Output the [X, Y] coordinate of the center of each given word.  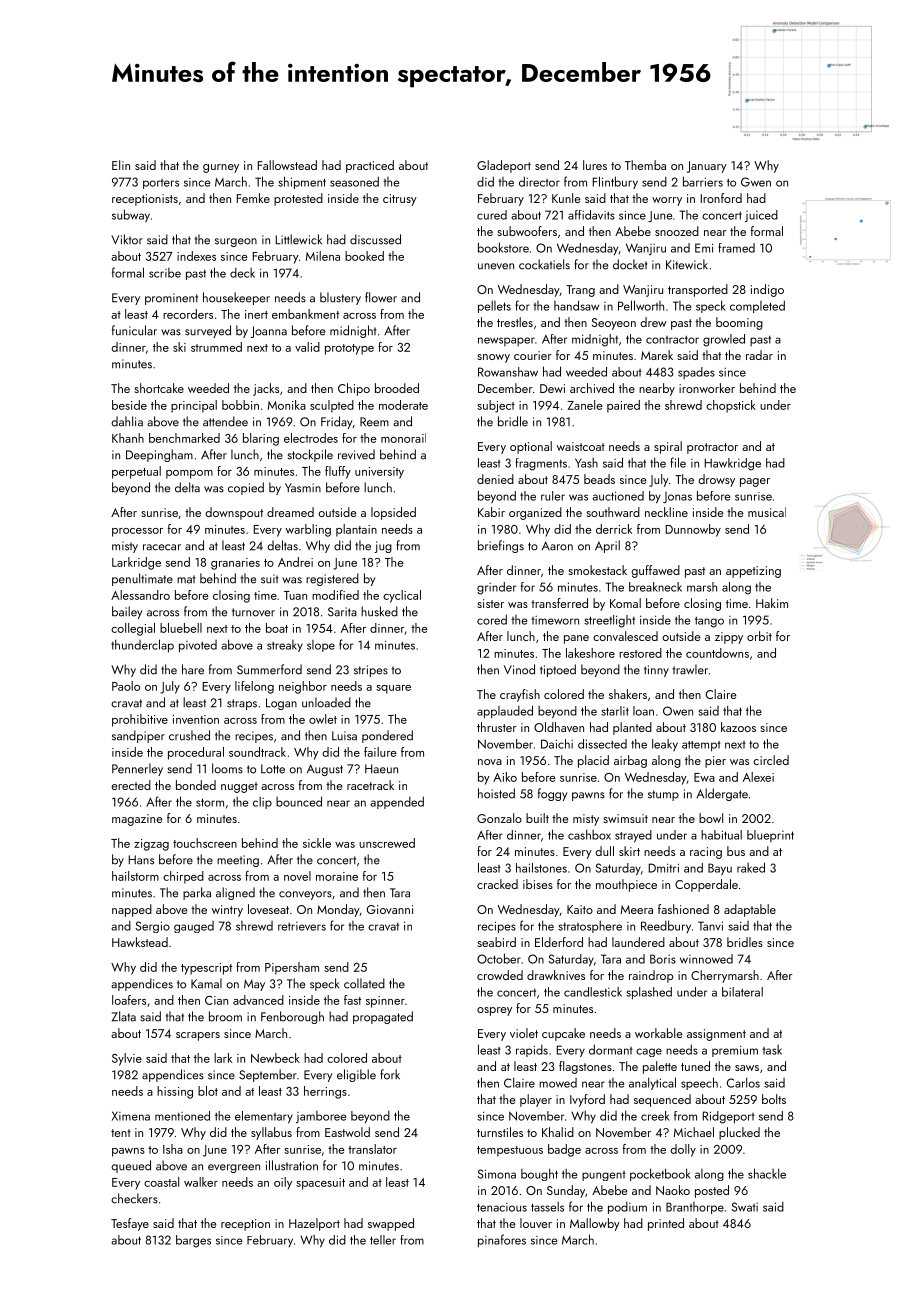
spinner [385, 1002]
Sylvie [127, 1059]
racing [706, 853]
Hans [141, 860]
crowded [500, 975]
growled [724, 340]
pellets [494, 307]
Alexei [758, 777]
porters [161, 184]
